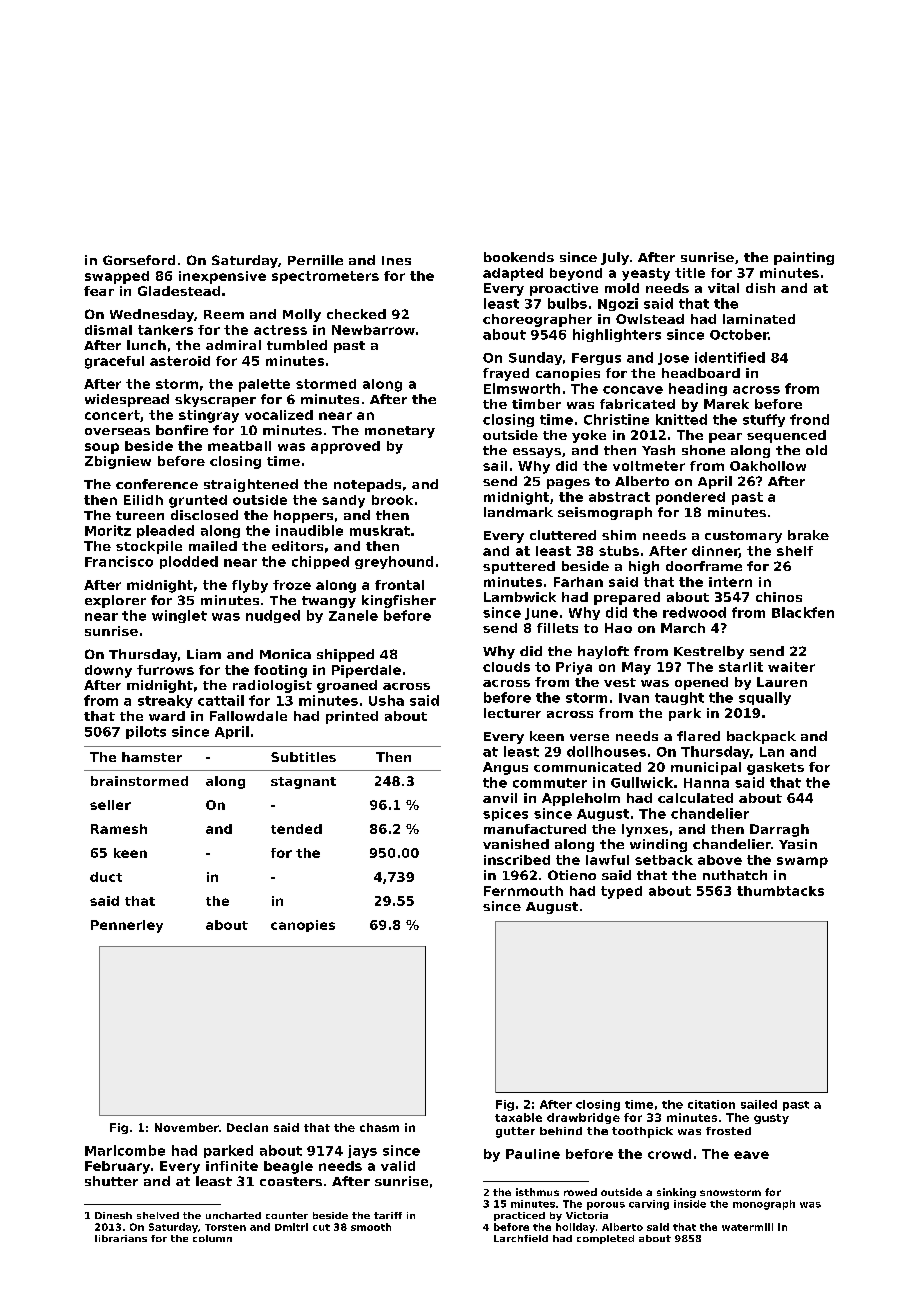  I want to click on holiday, so click(575, 1228).
